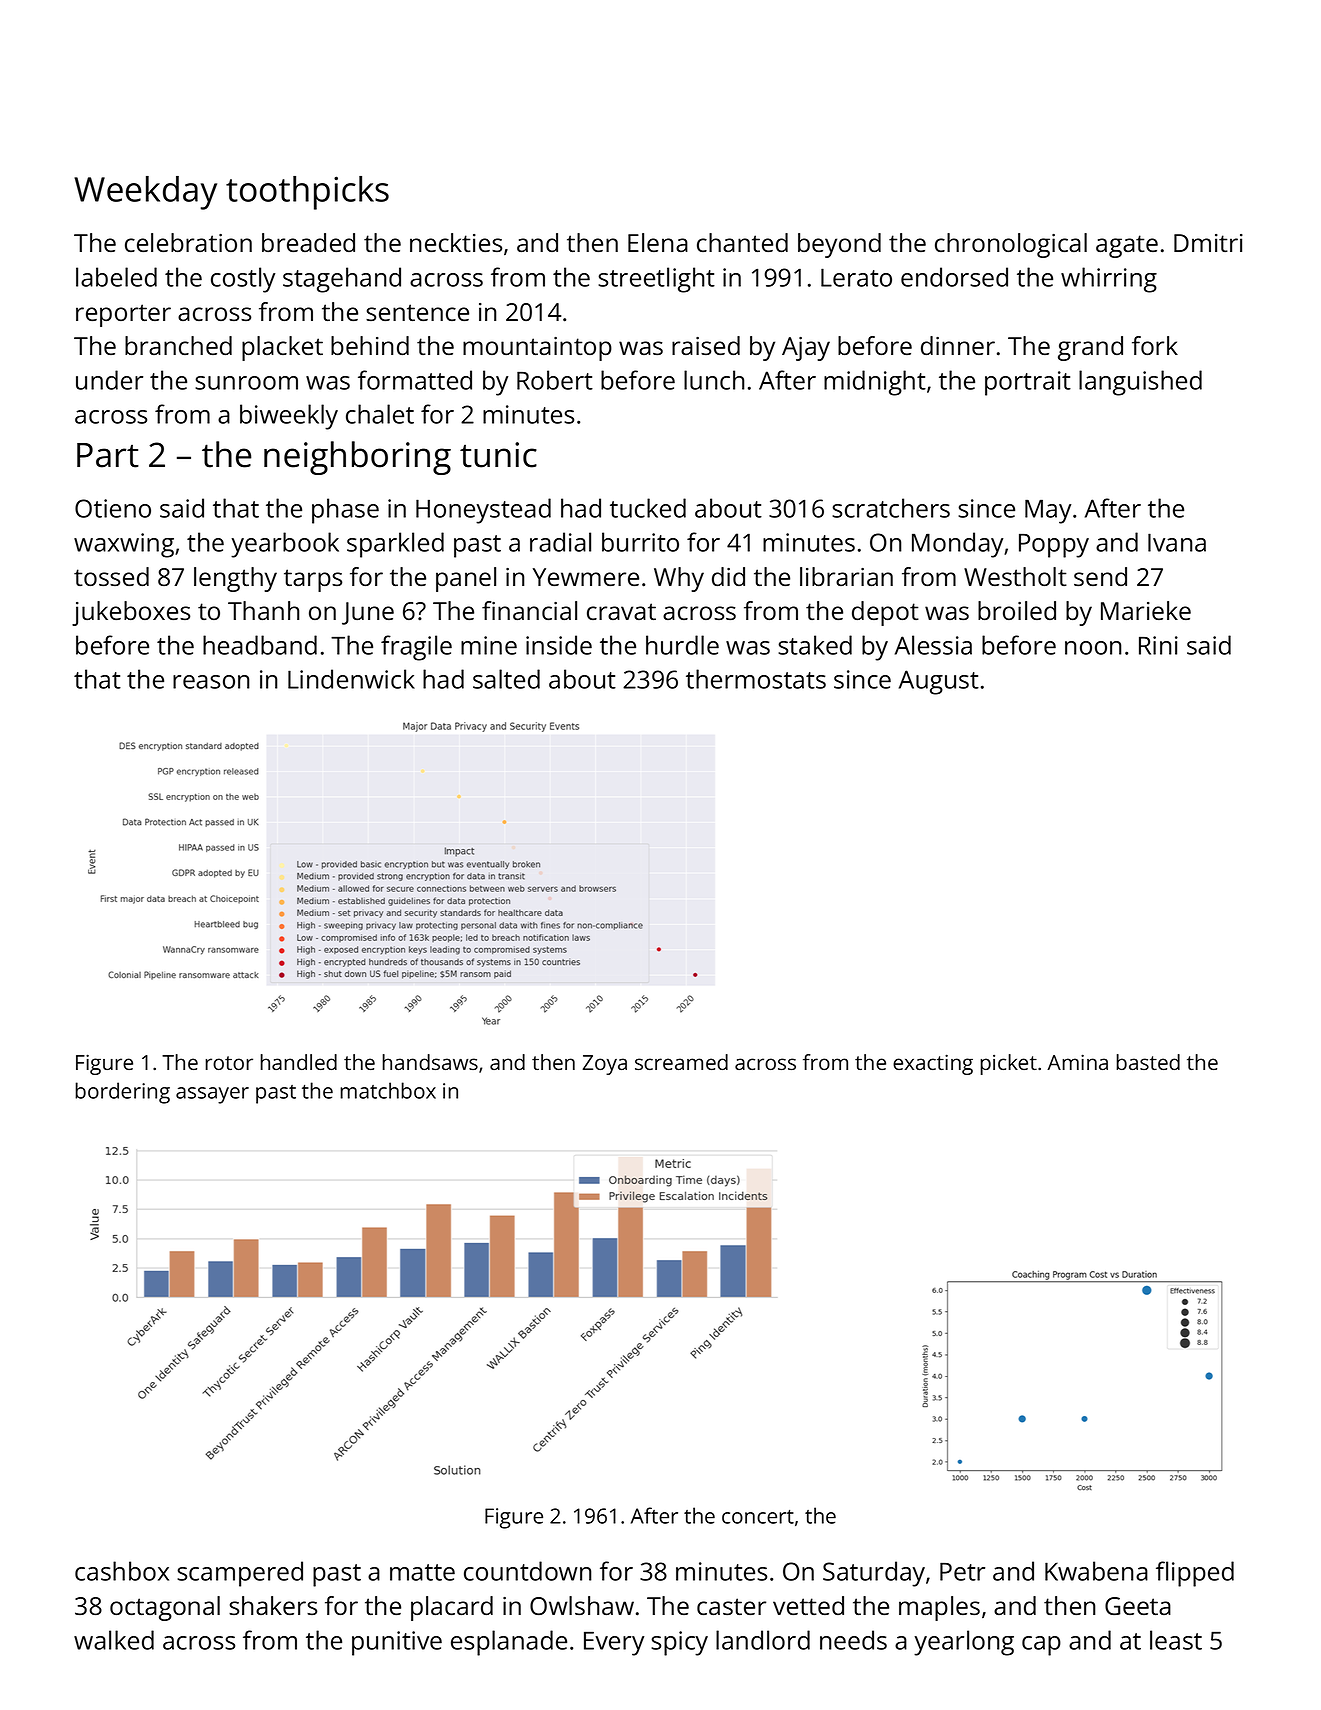 This image has height=1710, width=1321. Describe the element at coordinates (1148, 1062) in the image. I see `basted` at that location.
